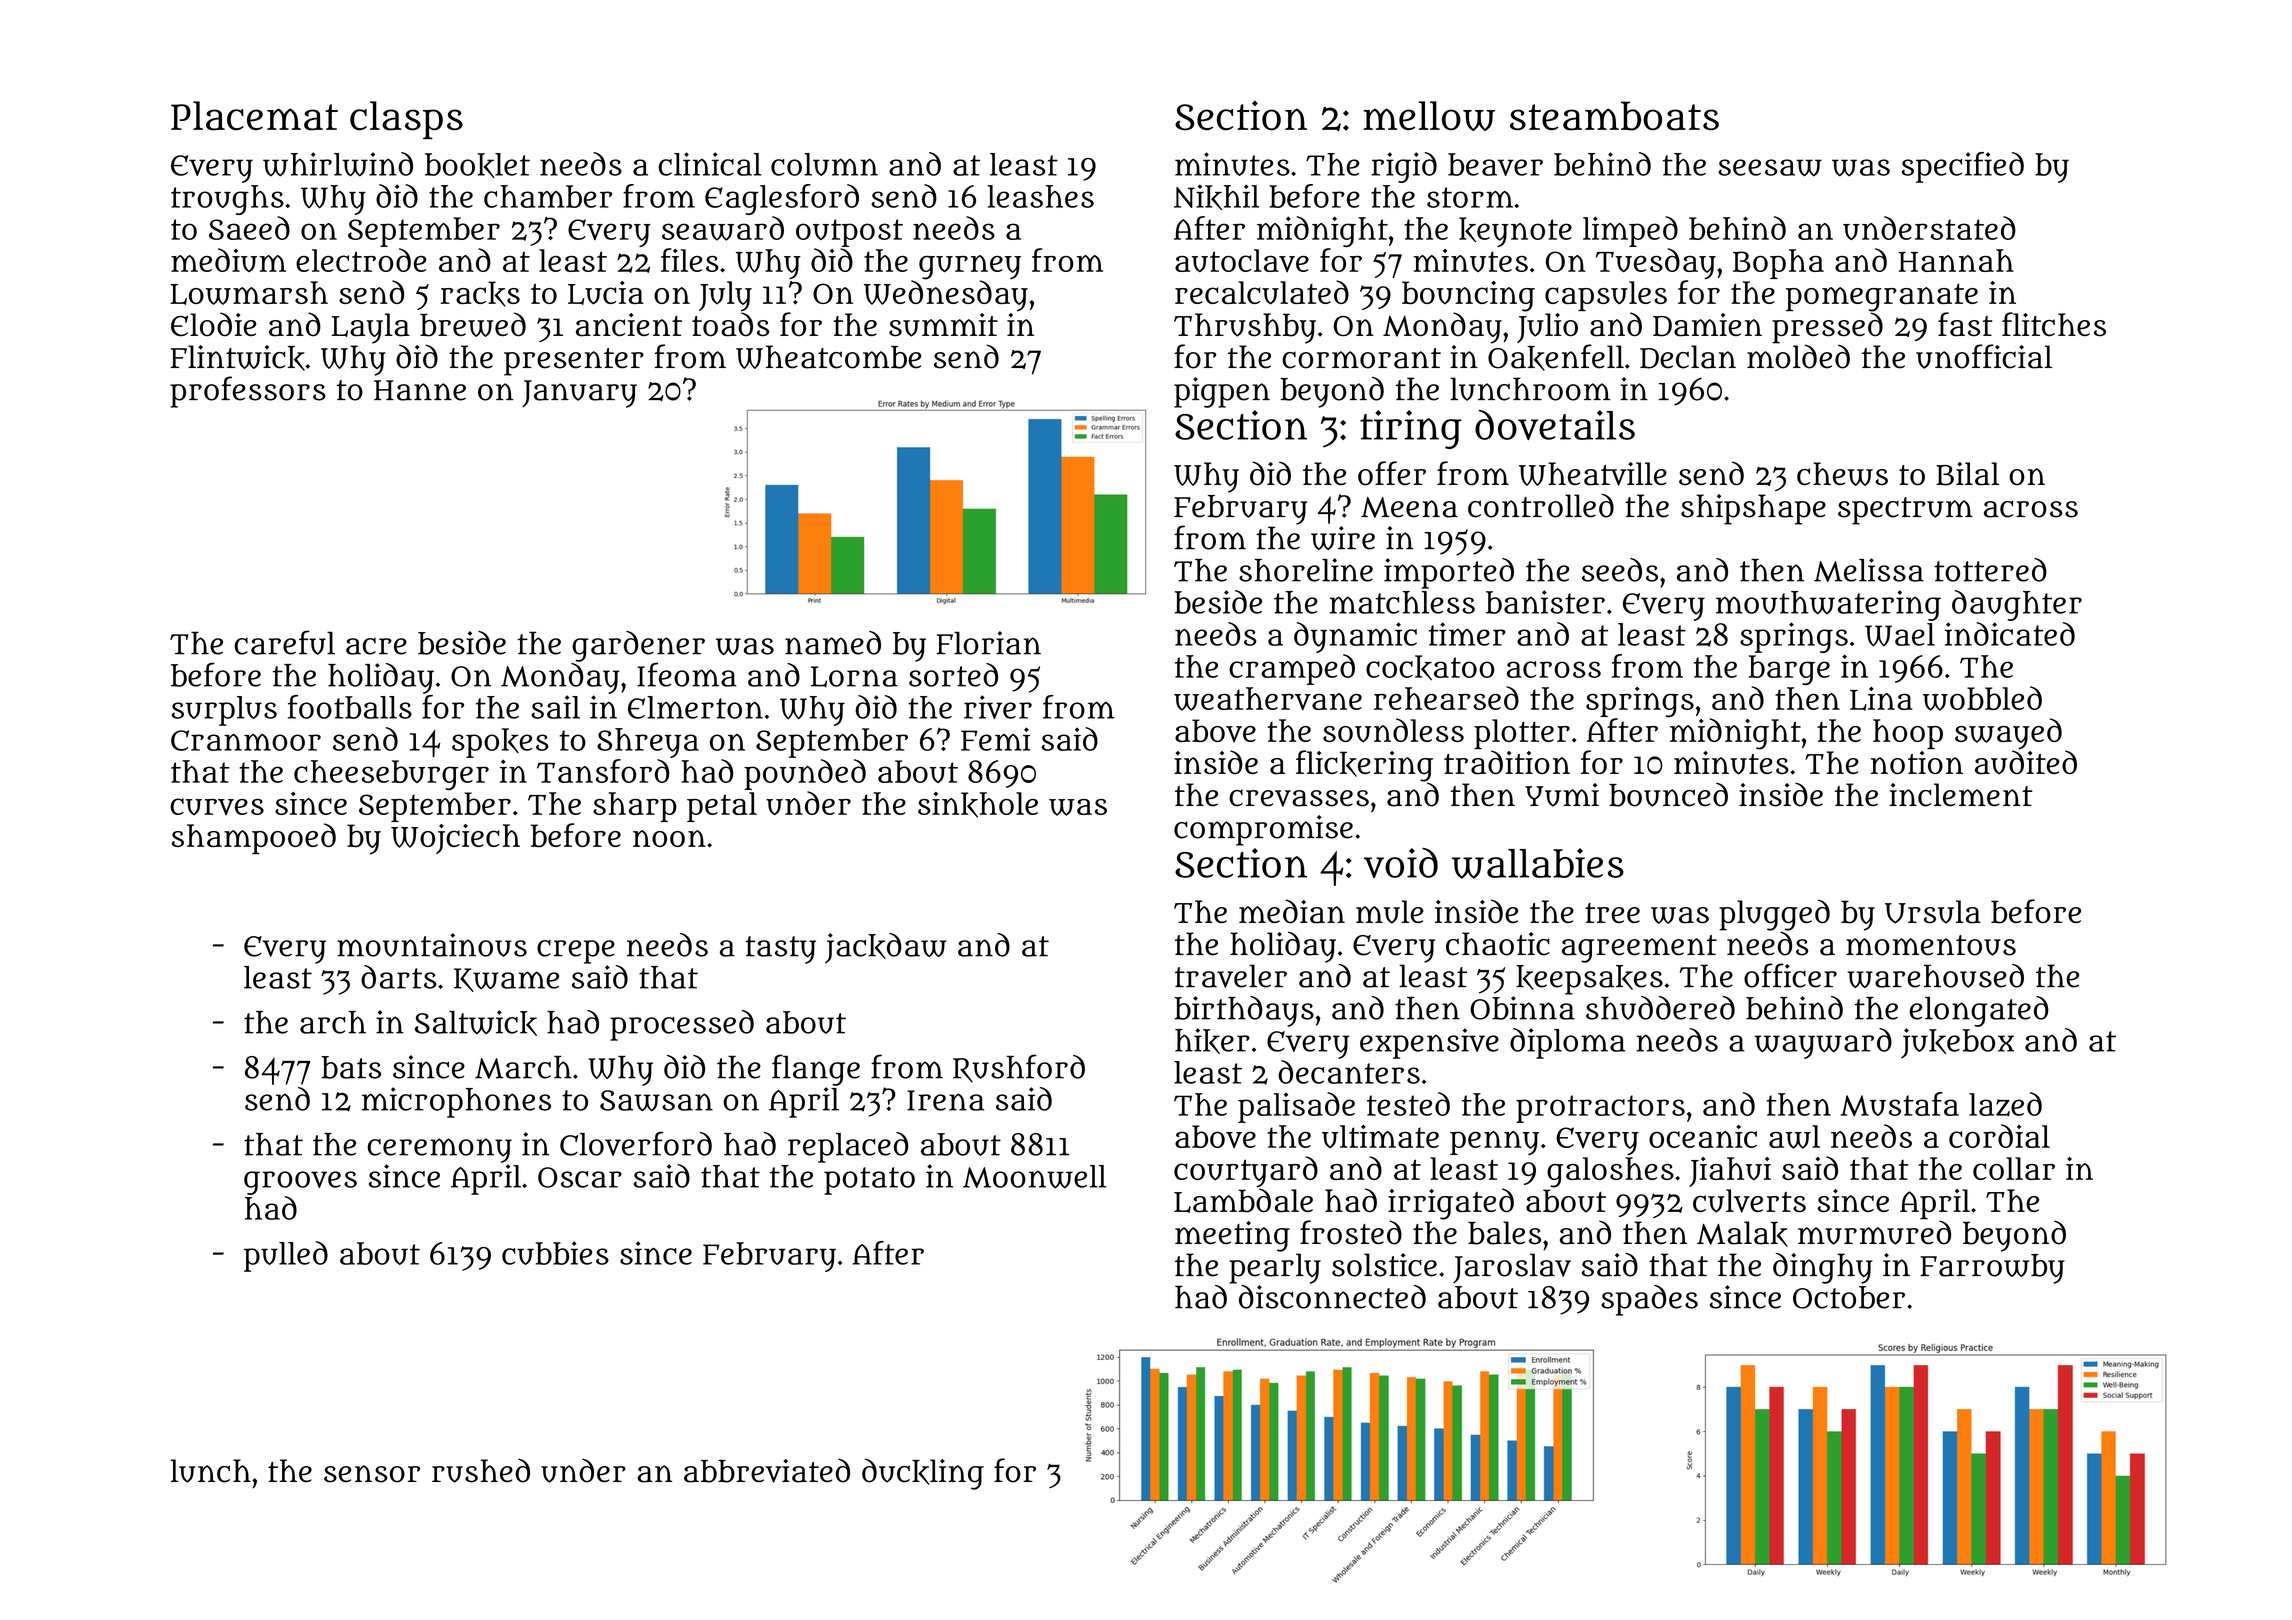 The image size is (2292, 1620). I want to click on Farrowby, so click(1992, 1269).
